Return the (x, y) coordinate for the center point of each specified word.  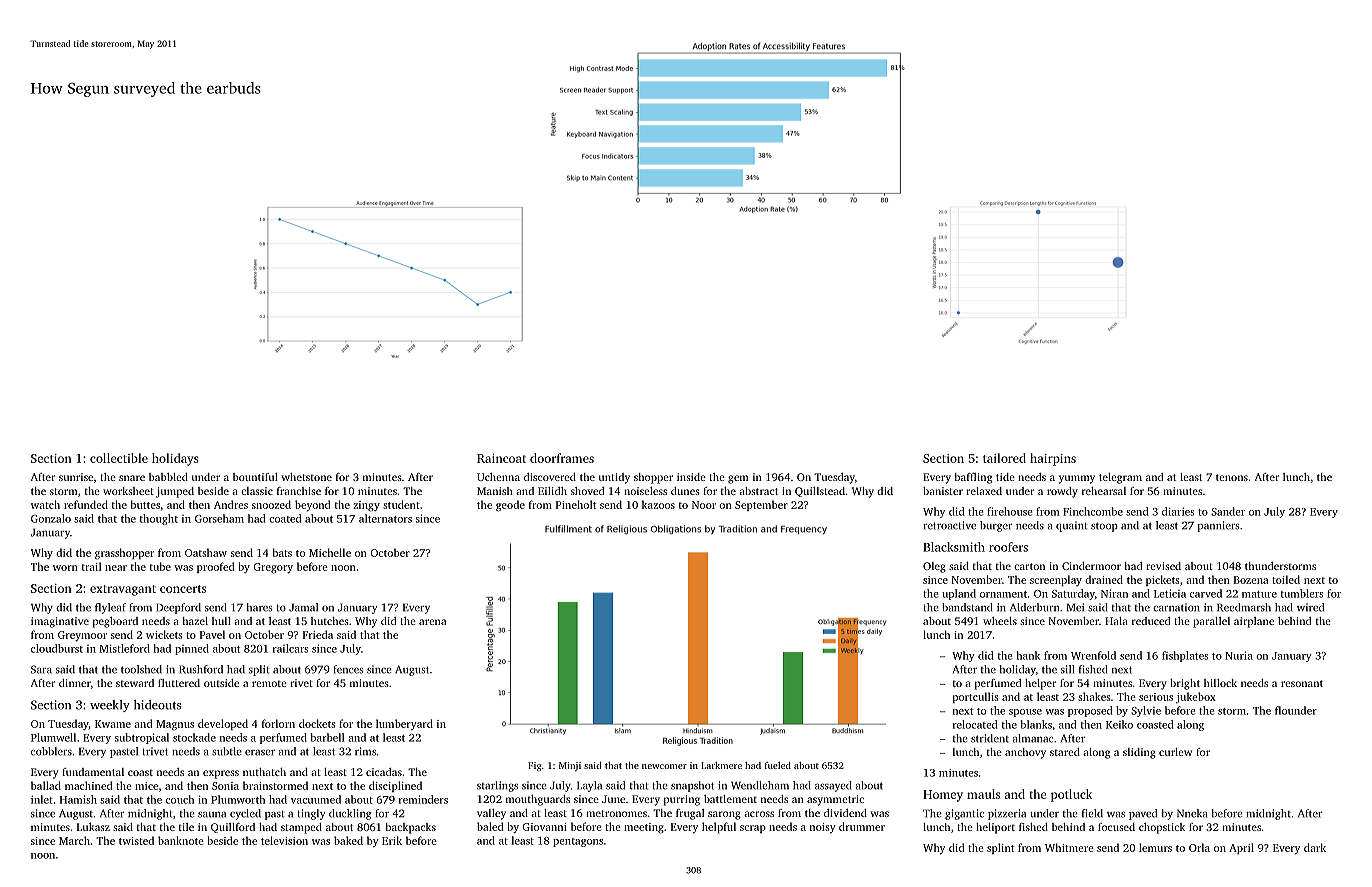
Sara (41, 669)
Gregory (273, 568)
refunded (86, 504)
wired (1310, 607)
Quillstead (820, 492)
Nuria (1239, 655)
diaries (1178, 511)
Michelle (330, 552)
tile (186, 827)
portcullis (975, 697)
